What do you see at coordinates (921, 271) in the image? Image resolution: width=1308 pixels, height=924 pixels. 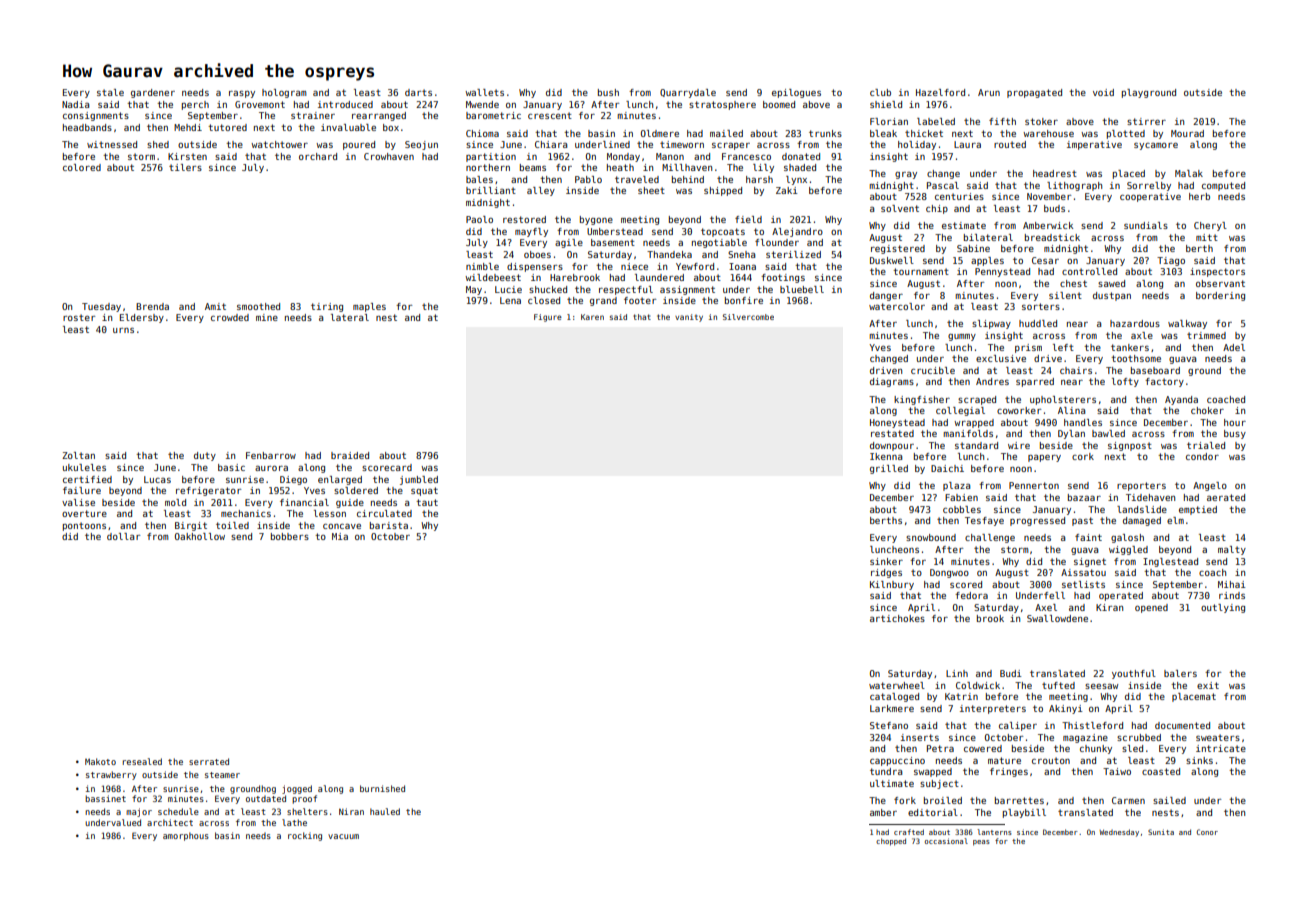 I see `tournament` at bounding box center [921, 271].
